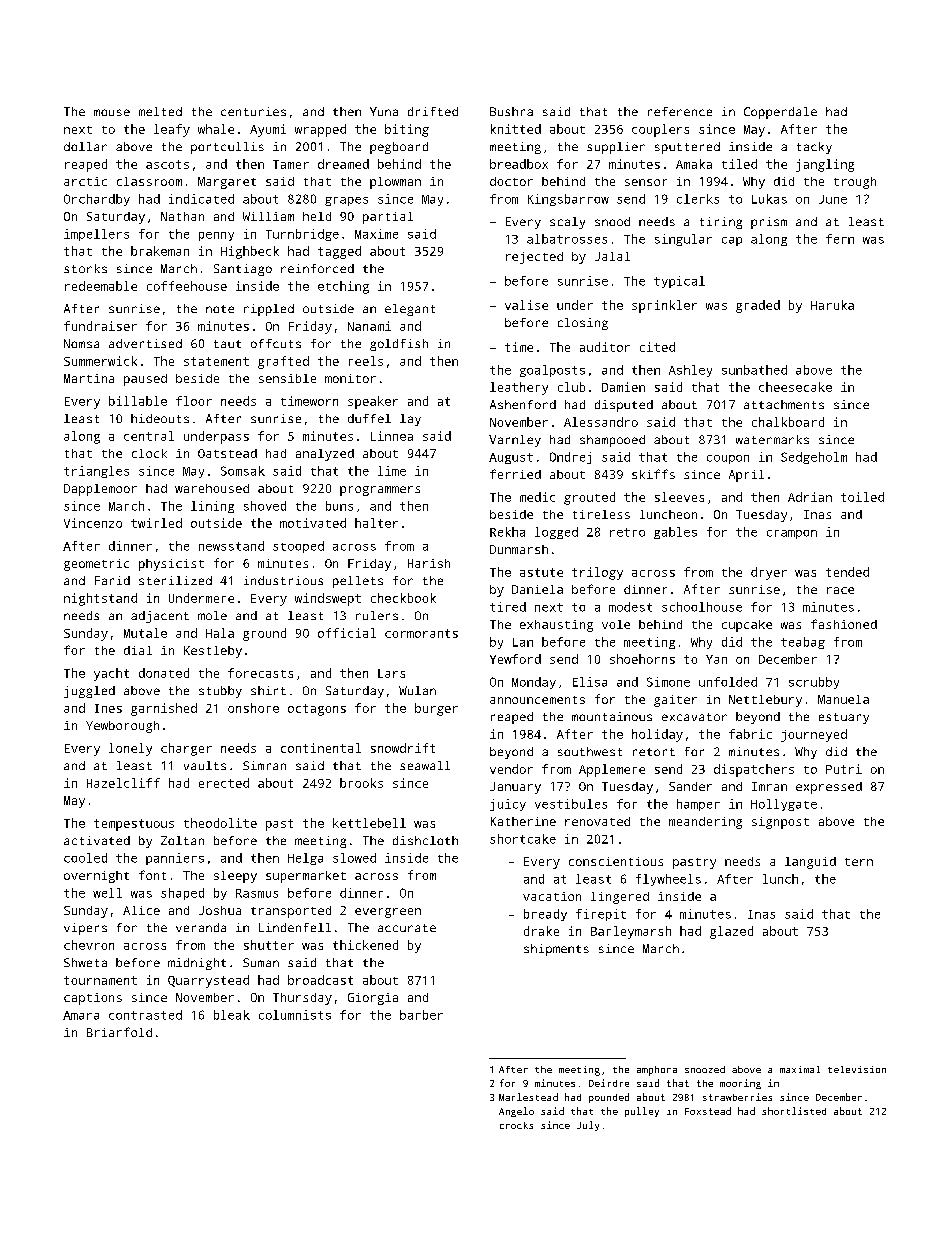 The image size is (952, 1233). What do you see at coordinates (172, 130) in the screenshot?
I see `leafy` at bounding box center [172, 130].
